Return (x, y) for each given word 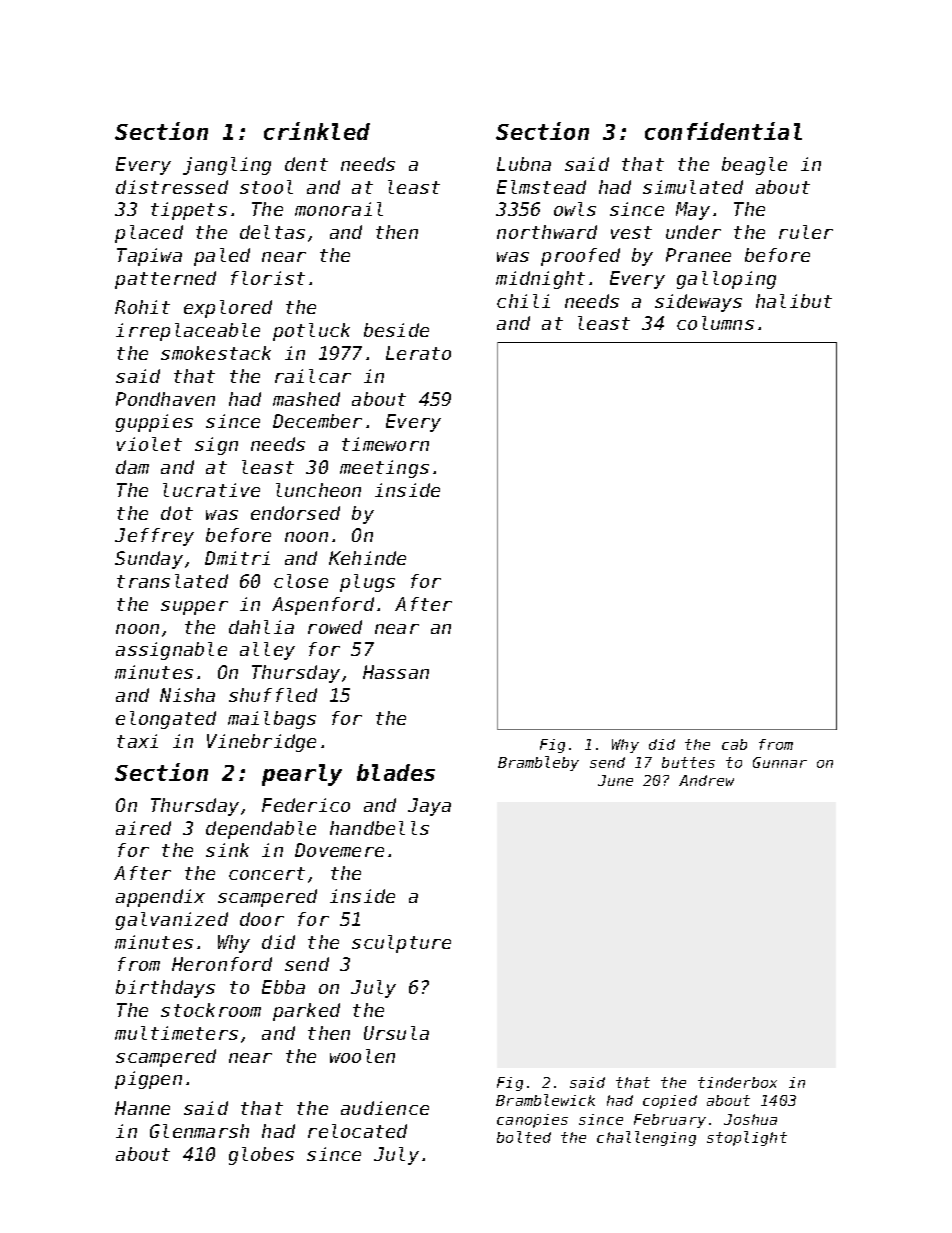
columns (715, 323)
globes (261, 1156)
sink (227, 850)
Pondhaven (165, 399)
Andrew (706, 780)
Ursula (396, 1033)
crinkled (317, 131)
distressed (172, 187)
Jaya (429, 807)
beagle (754, 166)
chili (523, 301)
